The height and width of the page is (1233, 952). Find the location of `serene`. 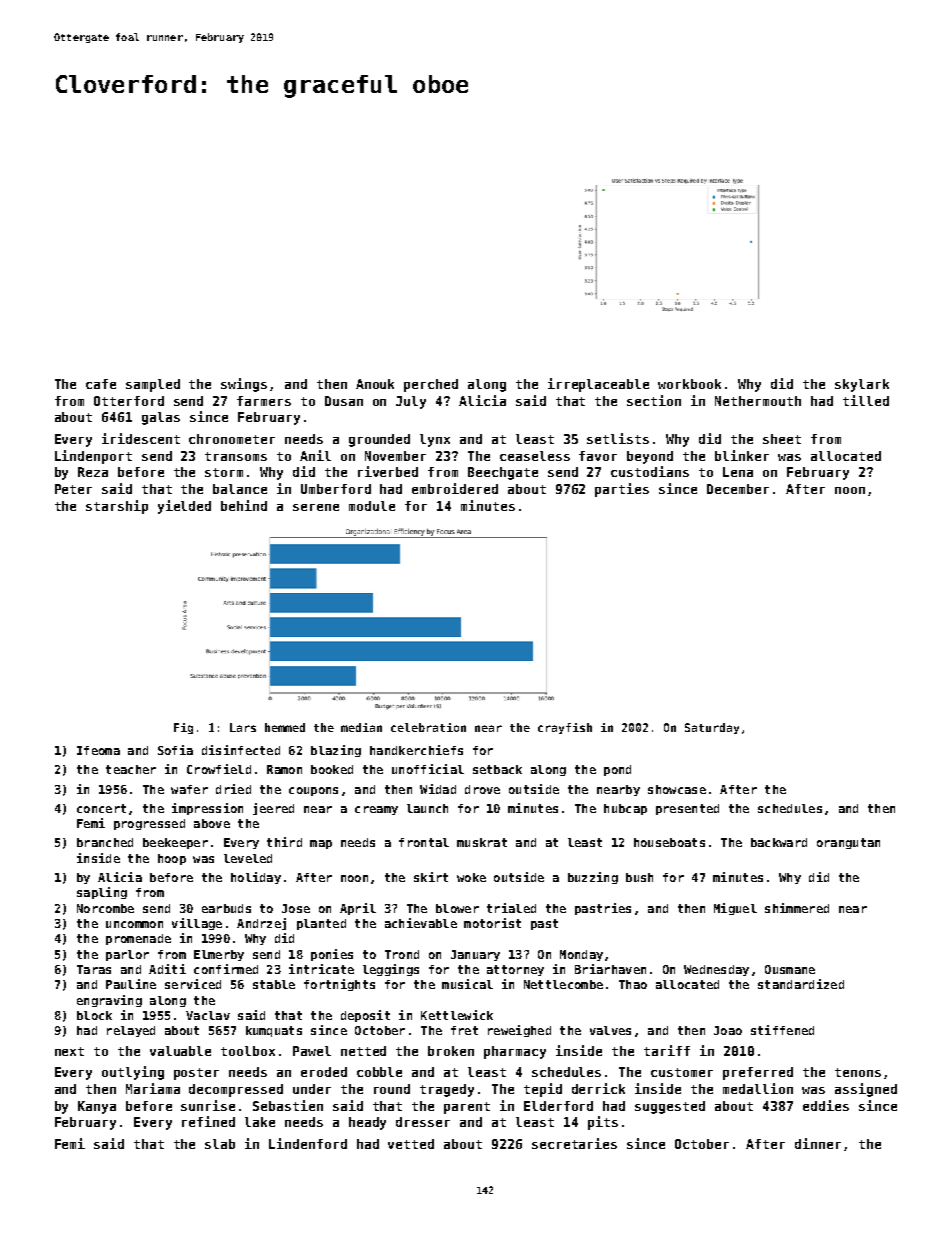

serene is located at coordinates (316, 507).
